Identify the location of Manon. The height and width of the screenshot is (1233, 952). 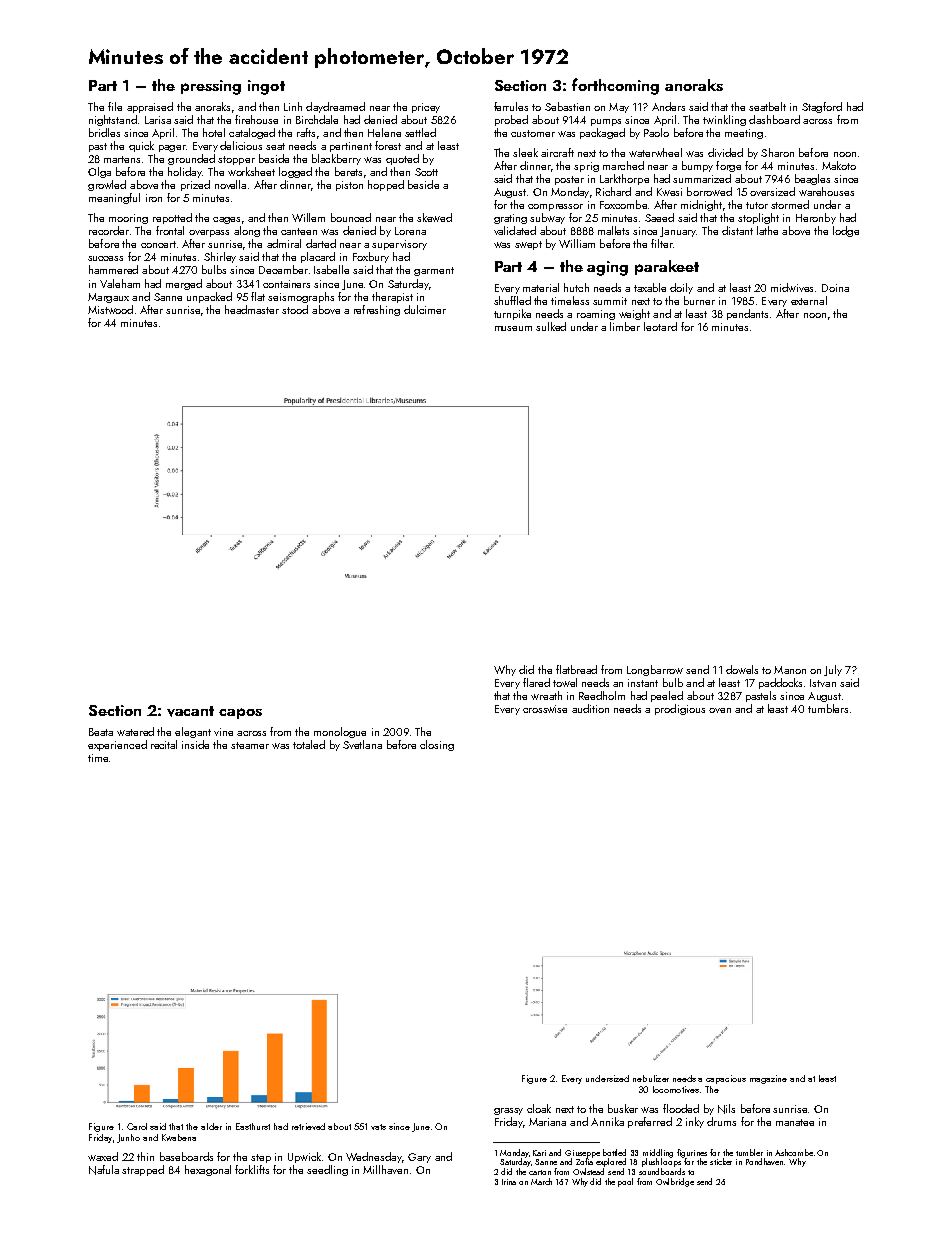
(790, 670).
